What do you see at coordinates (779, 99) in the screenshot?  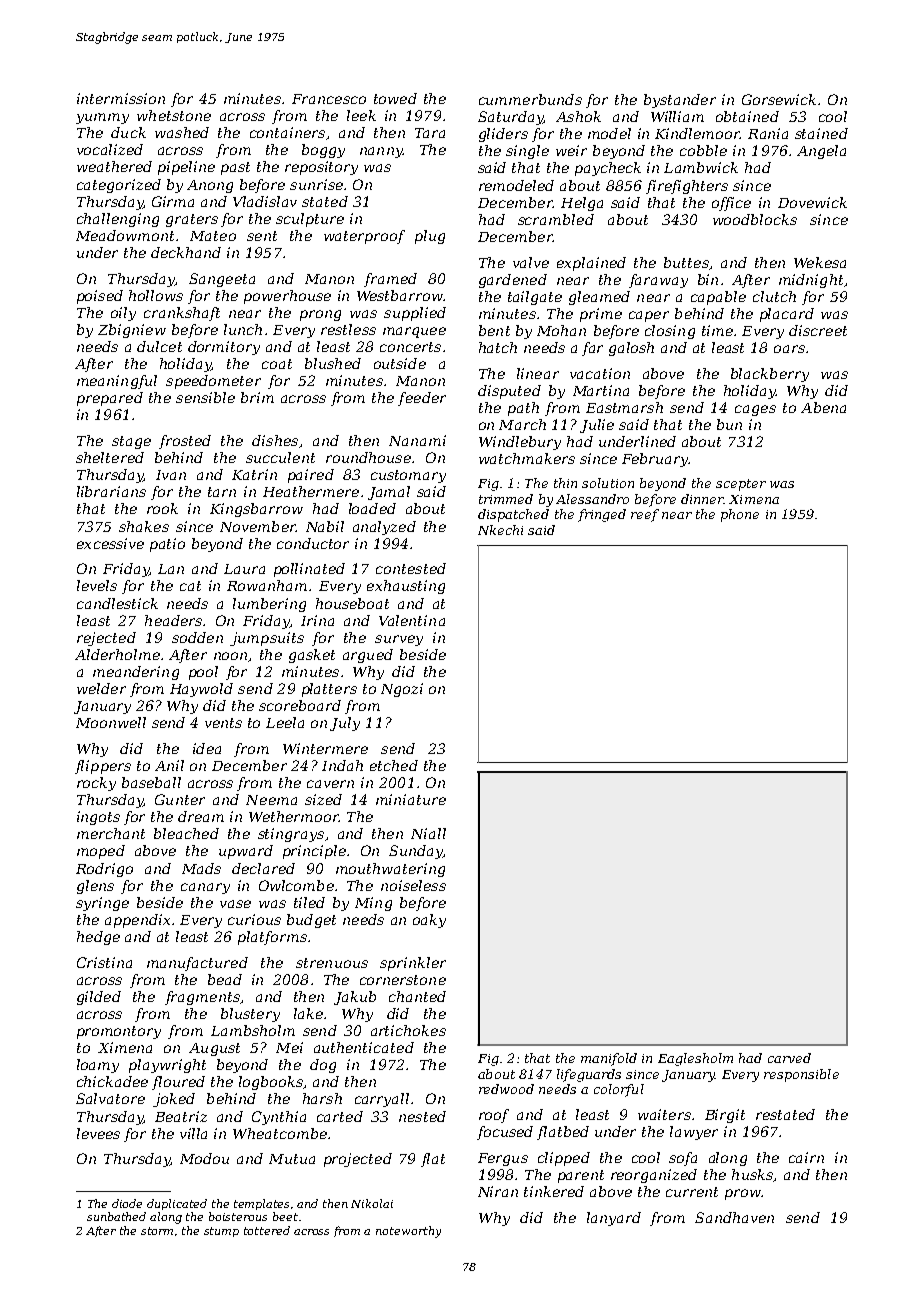 I see `Gorsewick` at bounding box center [779, 99].
